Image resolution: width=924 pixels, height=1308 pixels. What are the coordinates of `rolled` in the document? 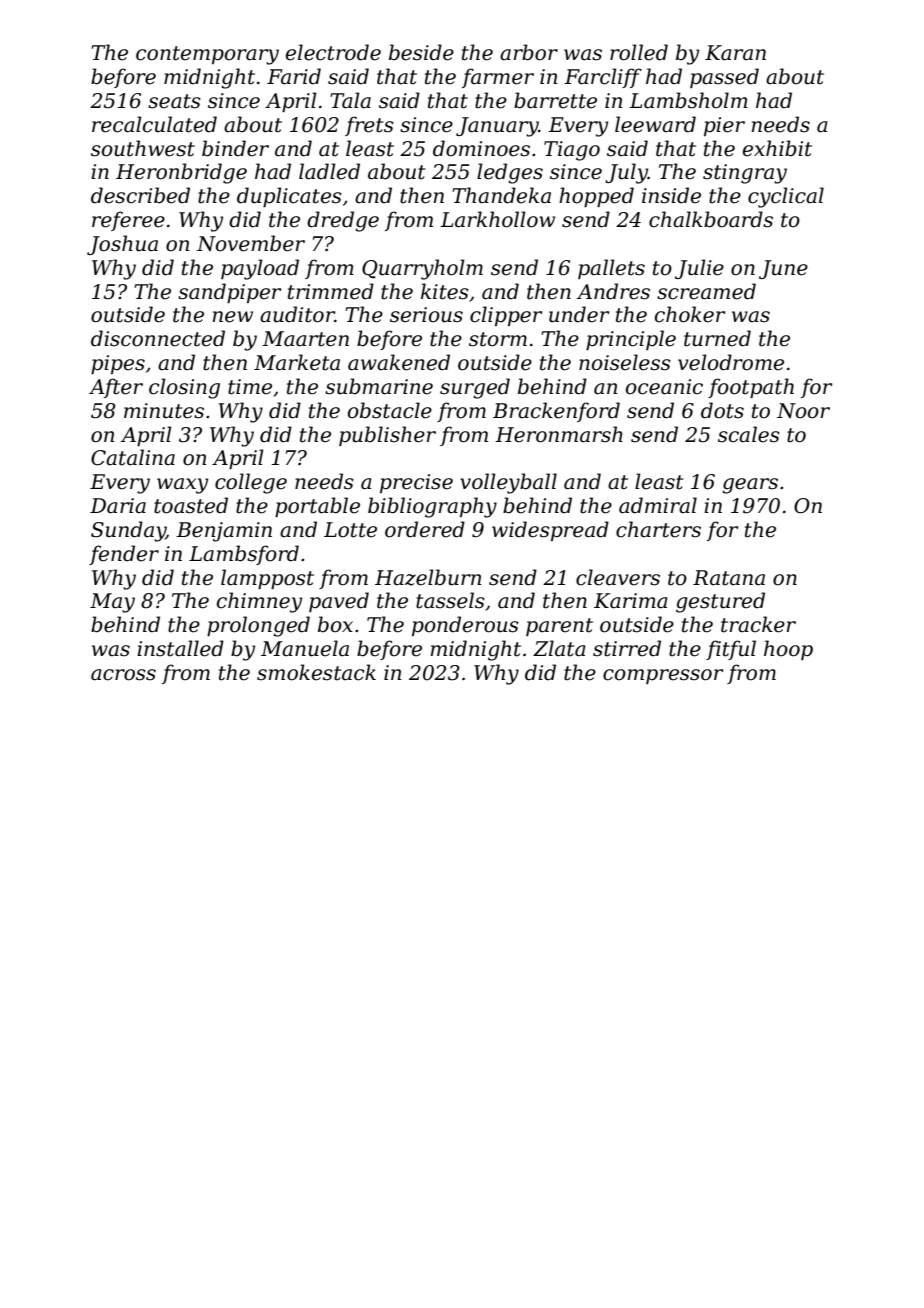 It's located at (639, 52).
